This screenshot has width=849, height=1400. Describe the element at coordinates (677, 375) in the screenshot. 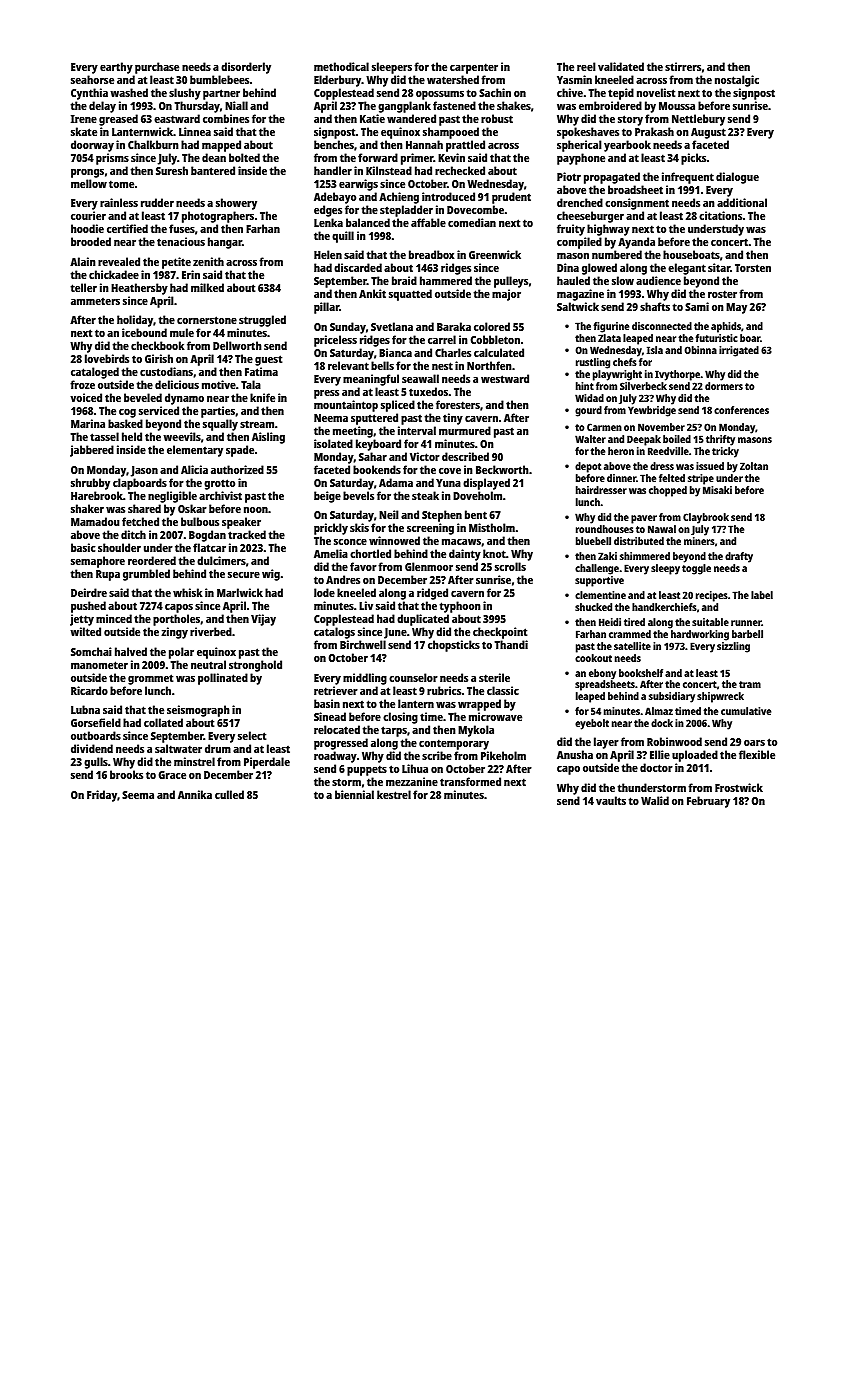

I see `Ivythorpe` at that location.
